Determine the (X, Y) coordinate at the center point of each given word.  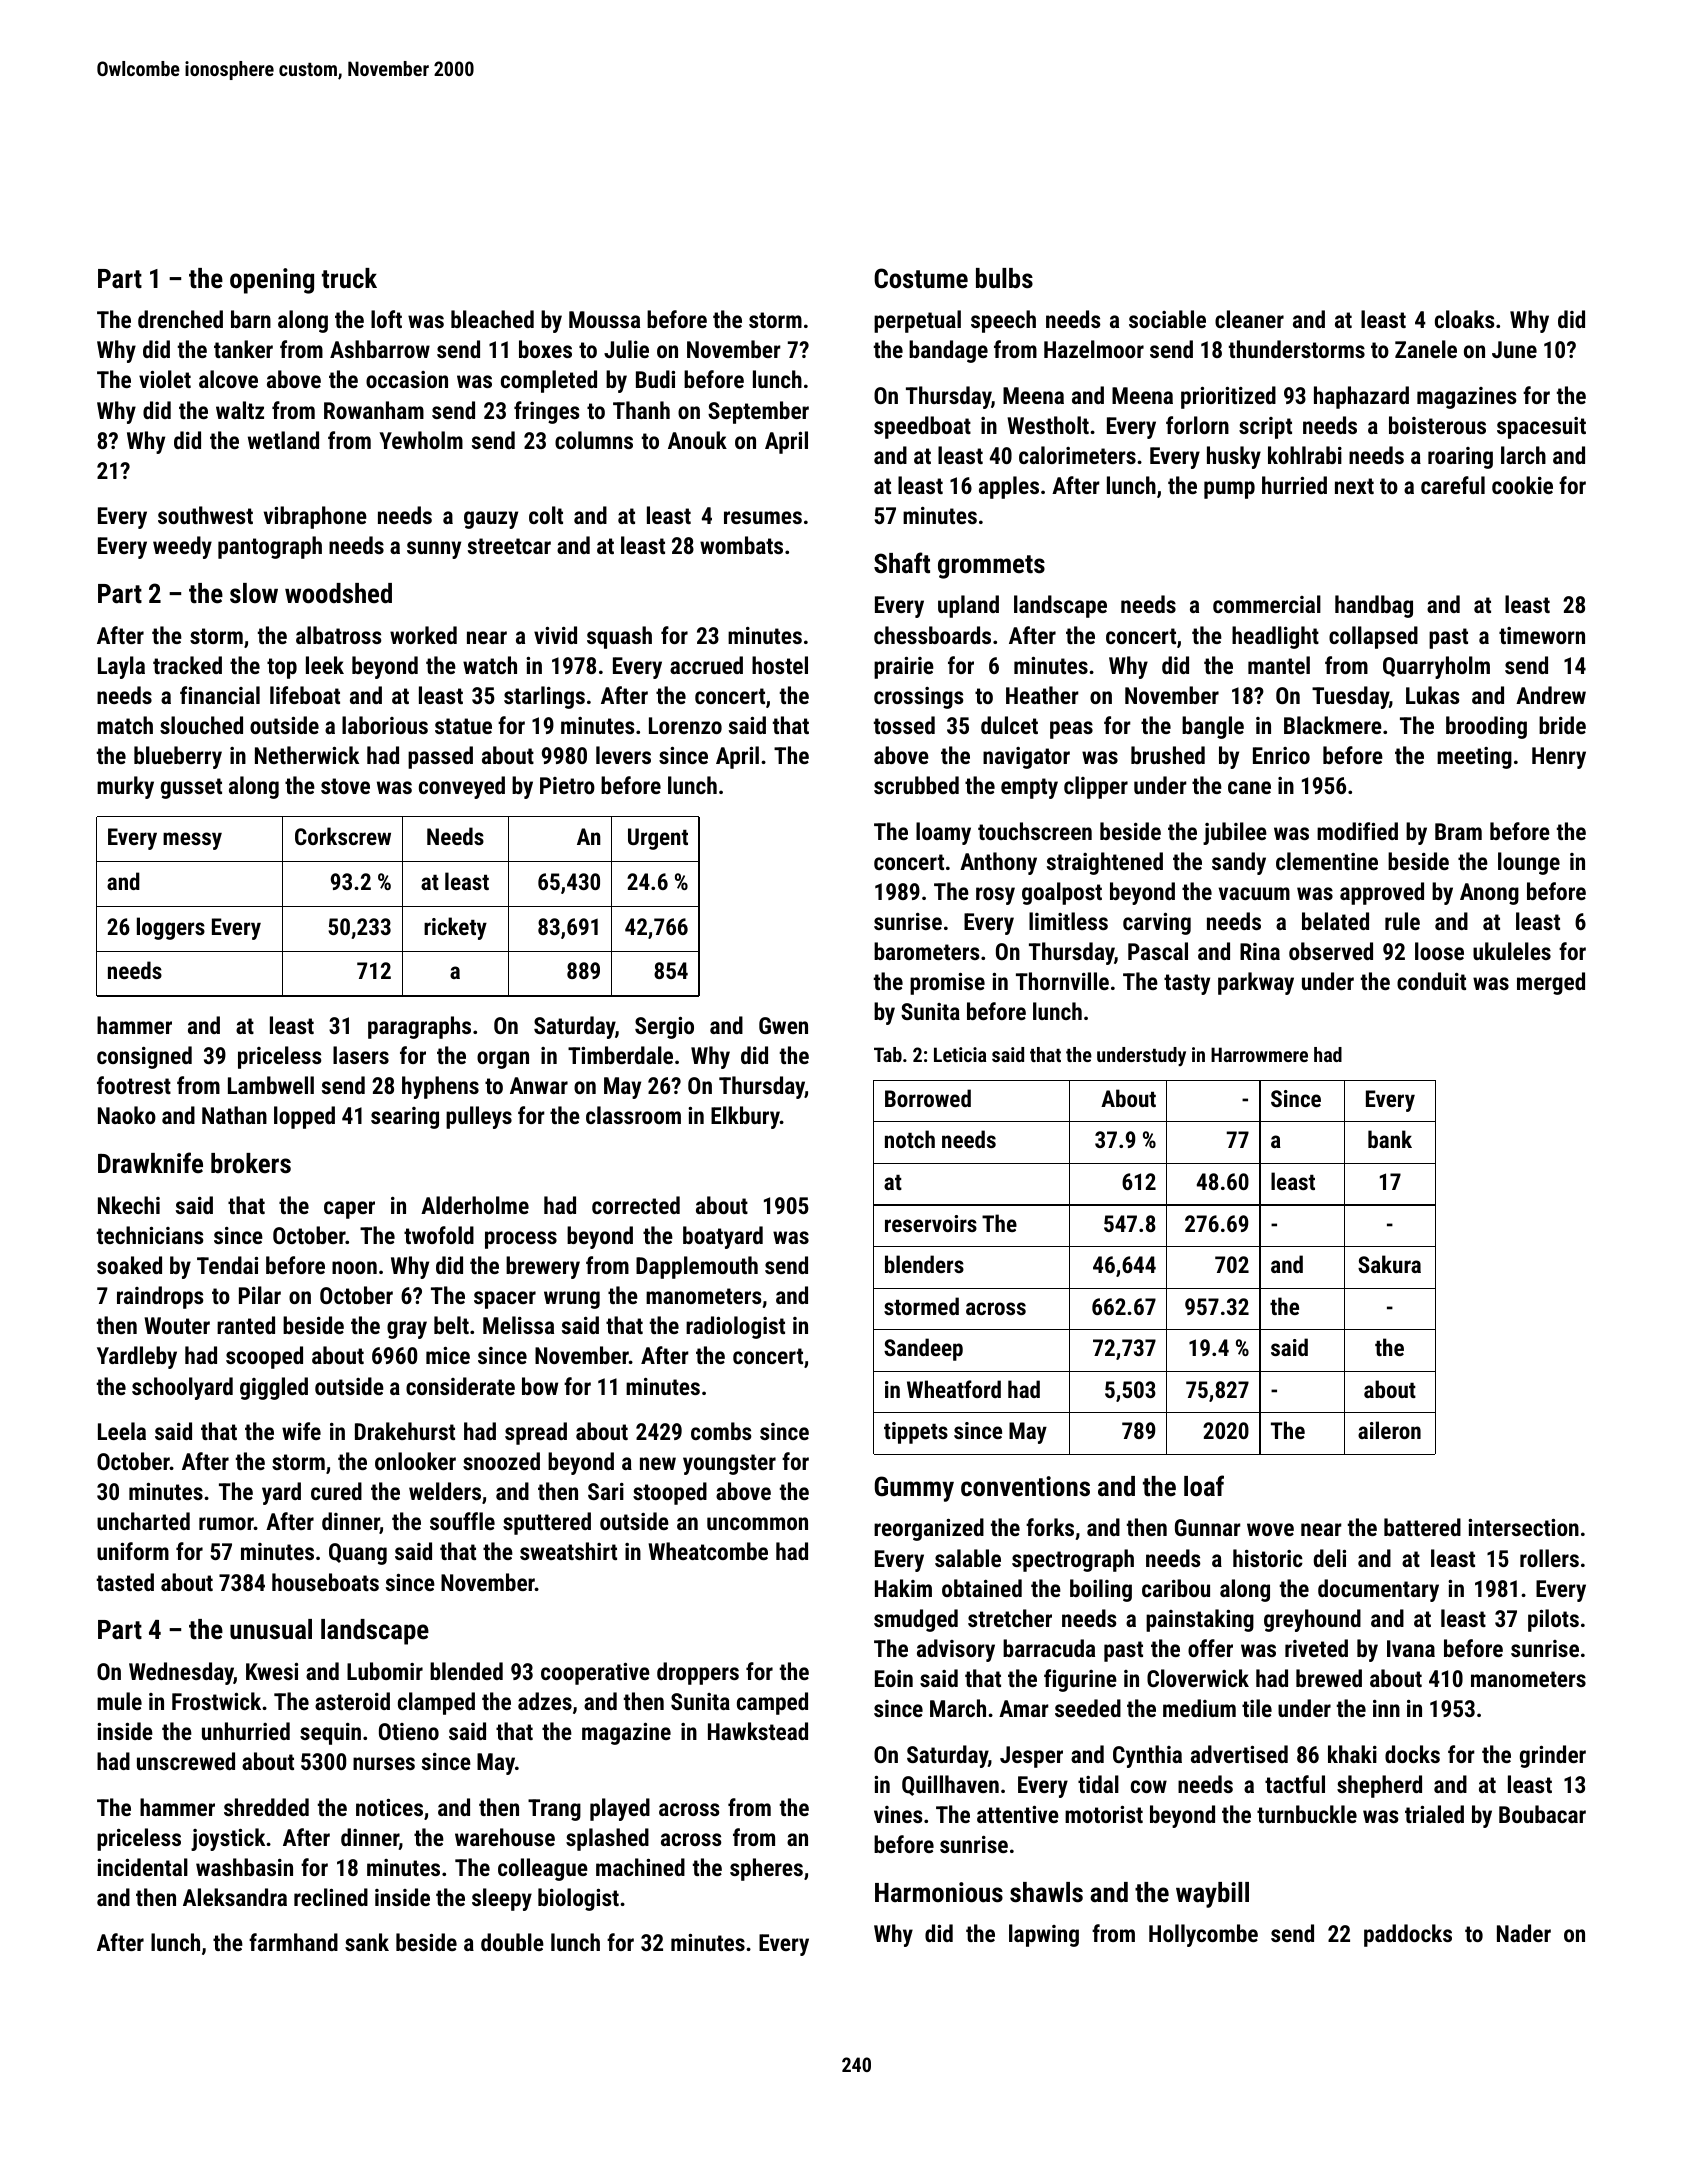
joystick (228, 1839)
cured (336, 1491)
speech (1003, 321)
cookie (1522, 485)
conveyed (462, 787)
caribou (1176, 1588)
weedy (182, 547)
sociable (1167, 319)
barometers (927, 951)
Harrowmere (1259, 1054)
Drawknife (150, 1162)
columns (594, 440)
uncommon (757, 1523)
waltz (240, 410)
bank (1390, 1139)
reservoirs (931, 1223)
